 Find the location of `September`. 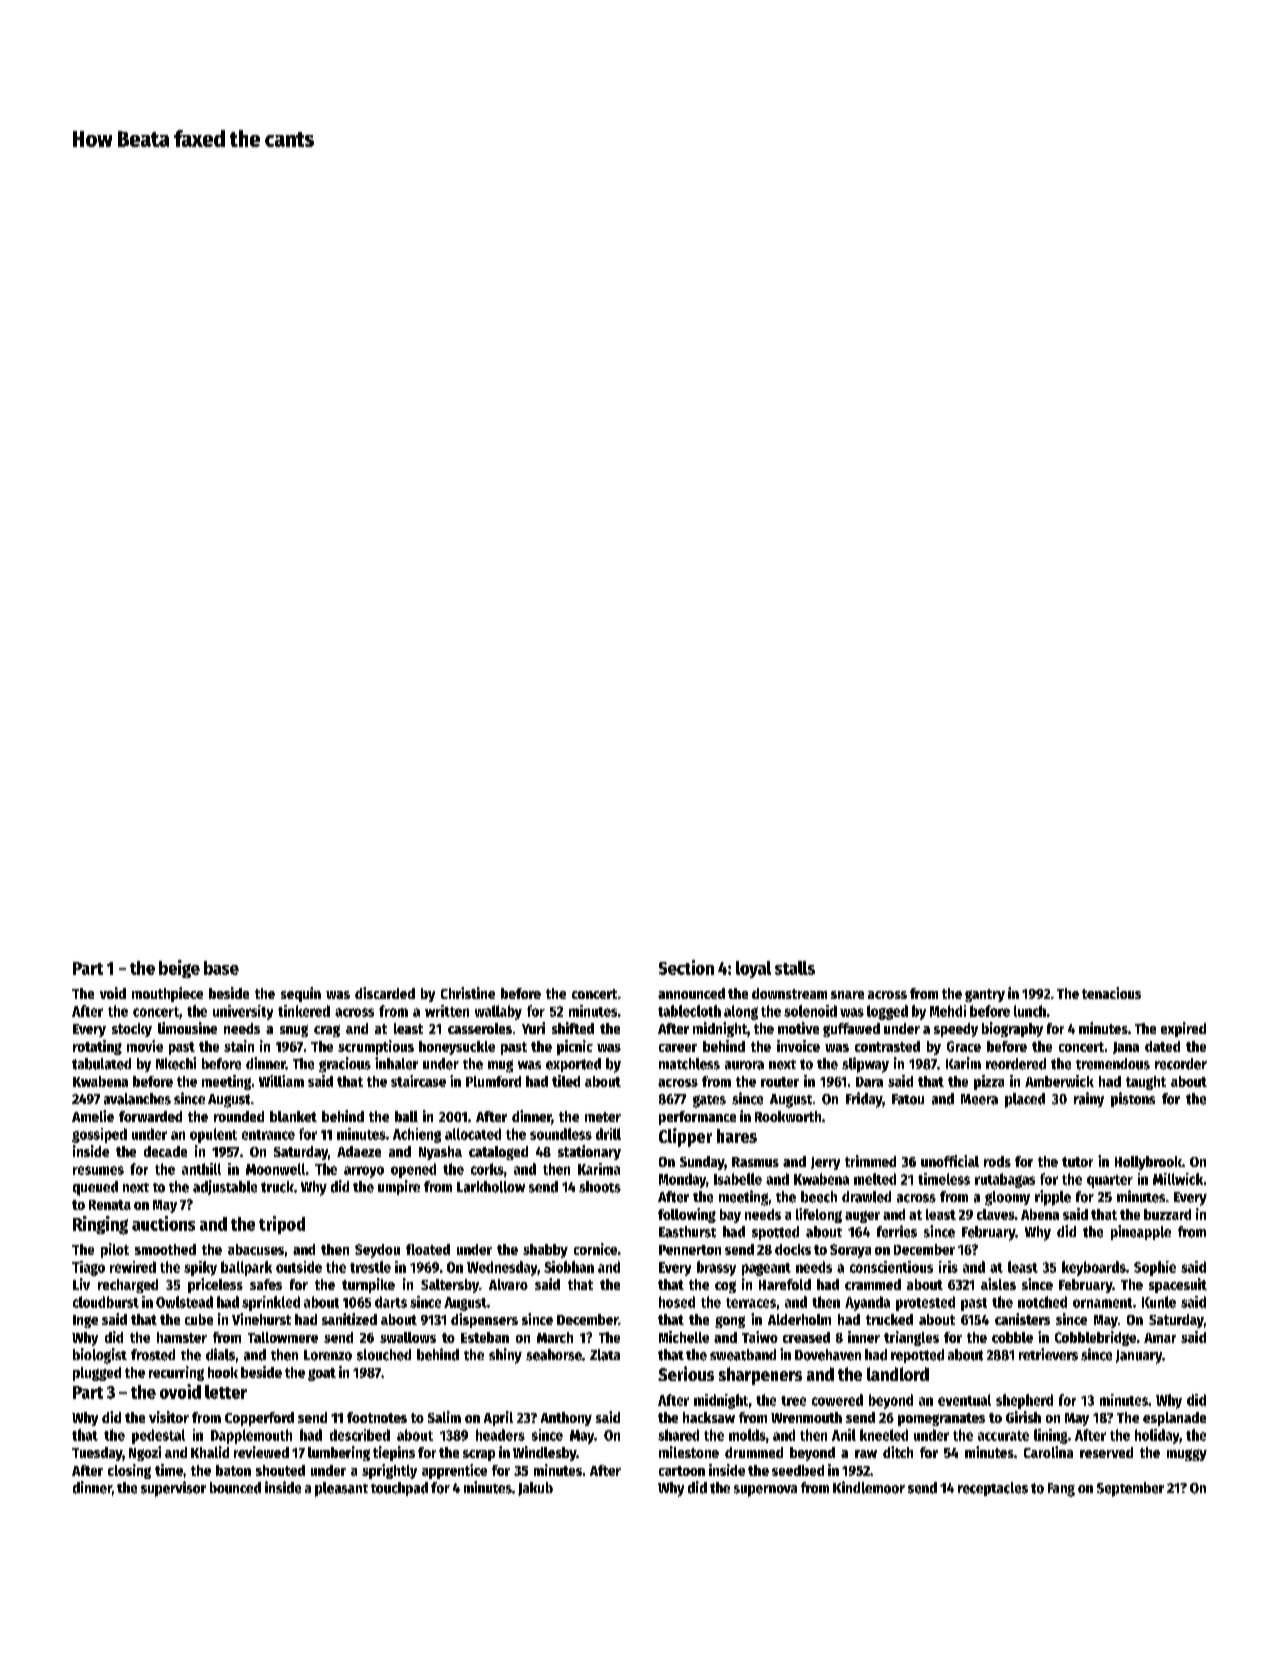

September is located at coordinates (1130, 1489).
